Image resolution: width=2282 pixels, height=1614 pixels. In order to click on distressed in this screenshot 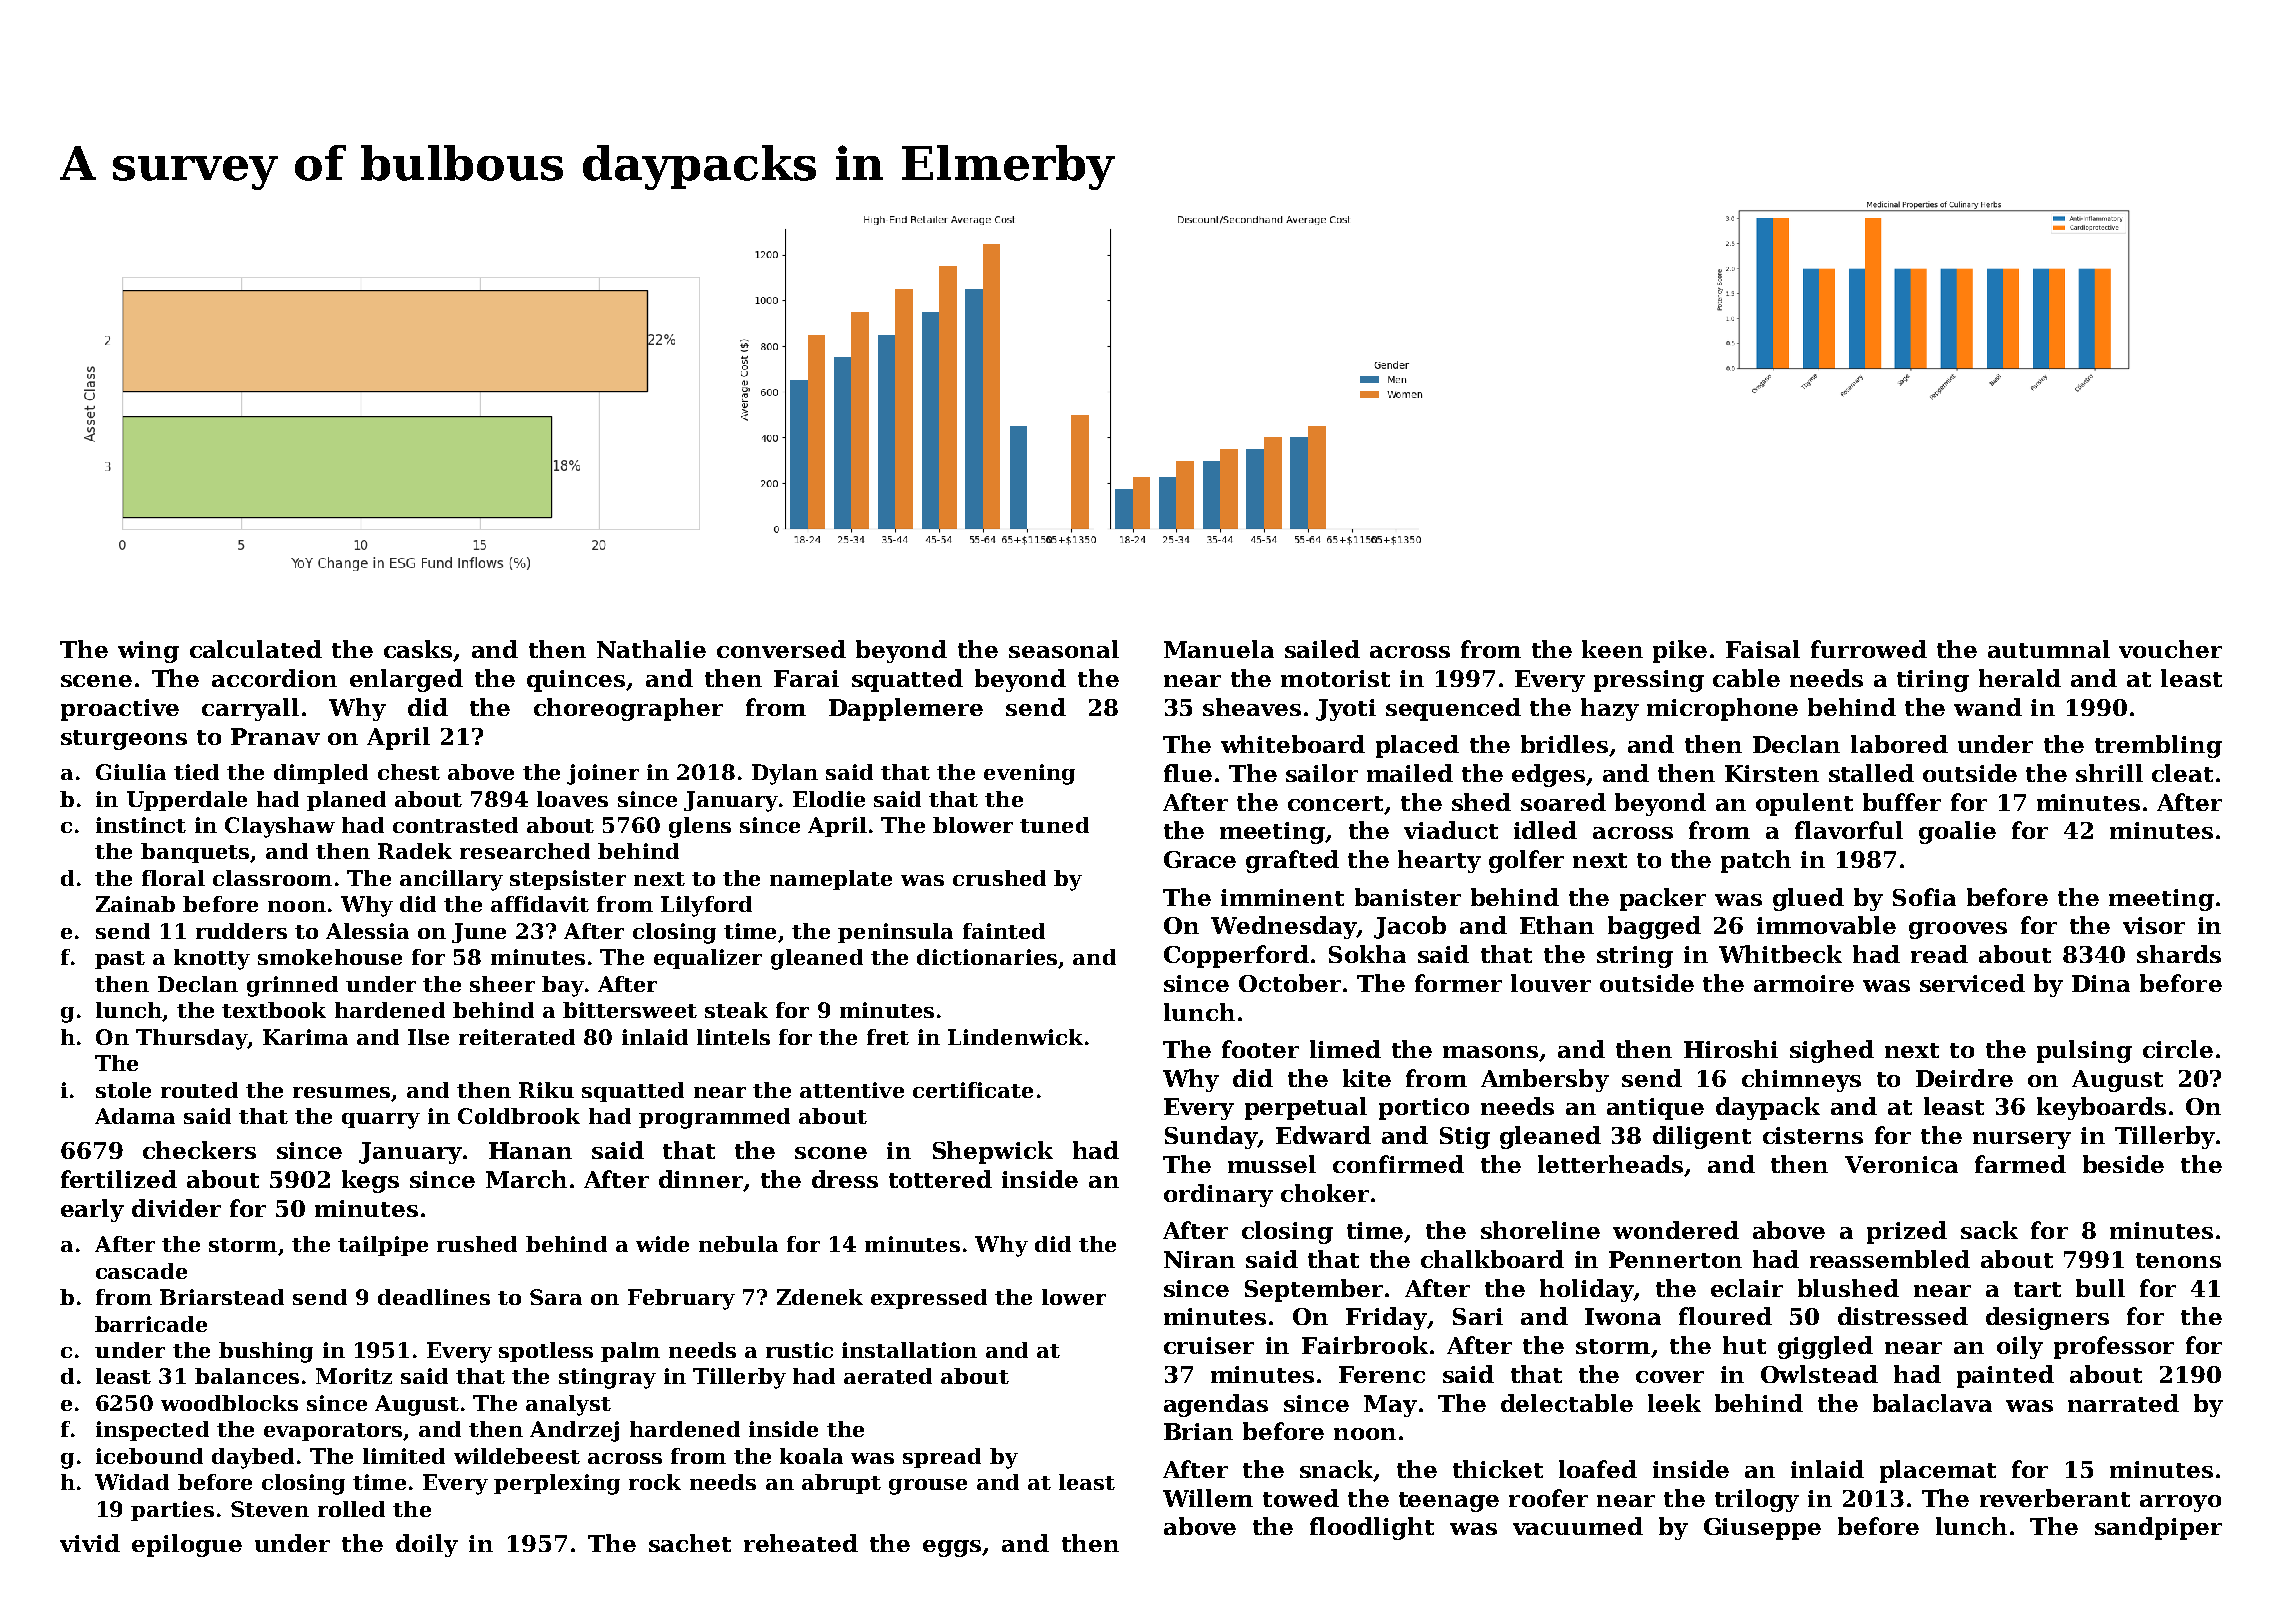, I will do `click(1903, 1316)`.
